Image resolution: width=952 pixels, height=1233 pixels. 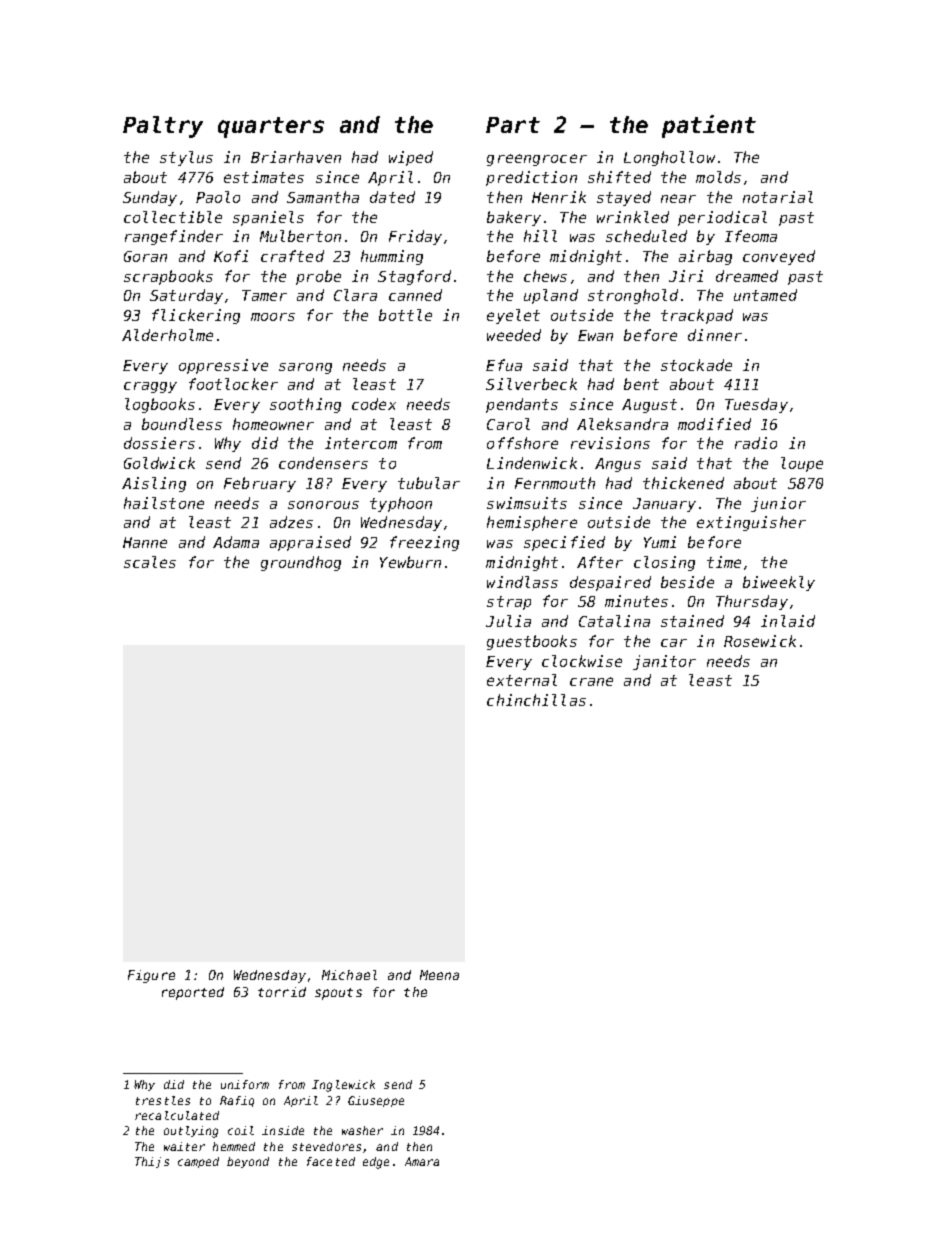 What do you see at coordinates (537, 160) in the image?
I see `greengrocer` at bounding box center [537, 160].
